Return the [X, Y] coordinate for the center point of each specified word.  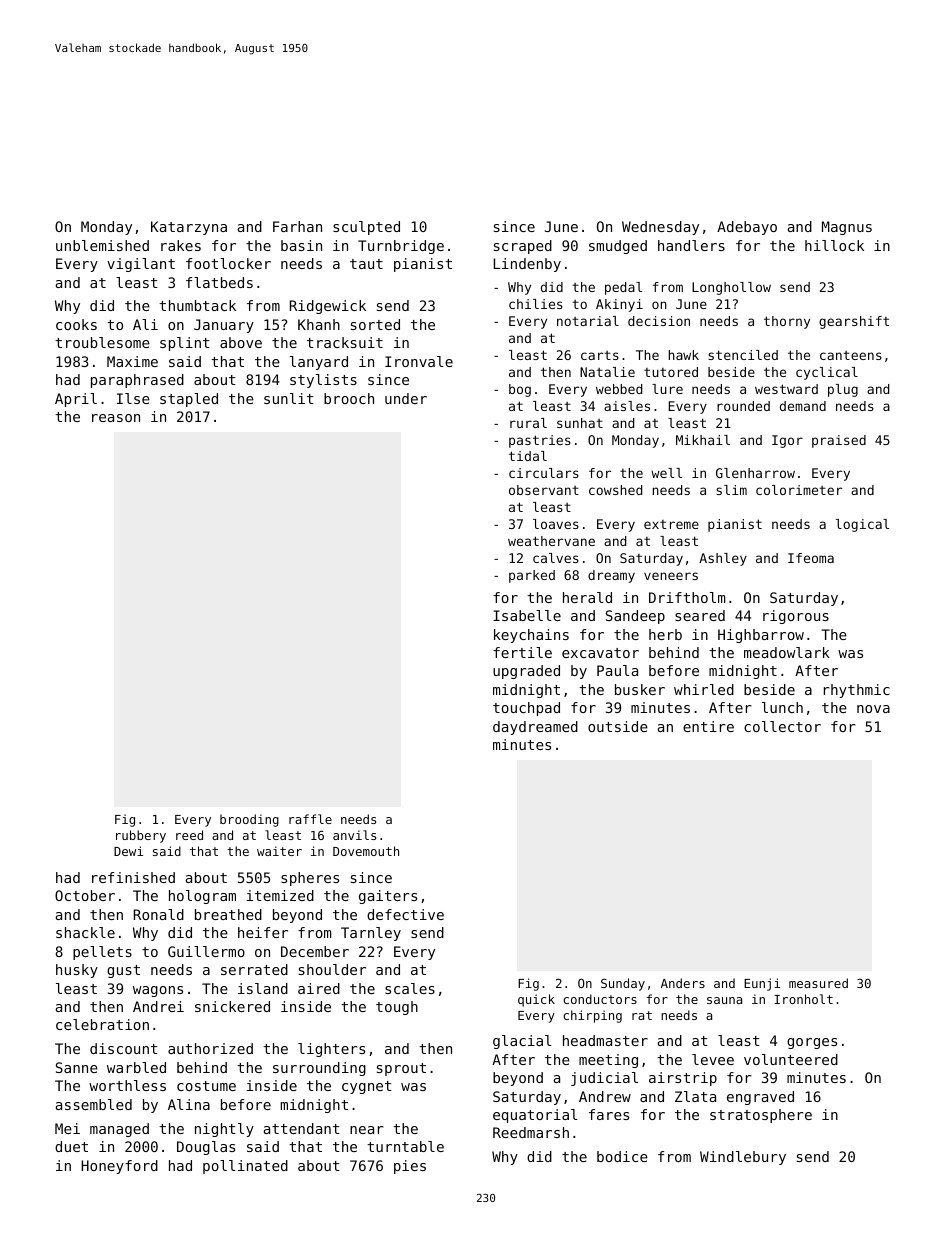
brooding [249, 820]
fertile [522, 652]
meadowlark [787, 652]
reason [116, 418]
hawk [683, 355]
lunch [782, 707]
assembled [93, 1104]
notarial [588, 321]
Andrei [158, 1006]
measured [818, 983]
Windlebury [743, 1158]
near [366, 1130]
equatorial [535, 1116]
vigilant [141, 265]
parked [532, 576]
